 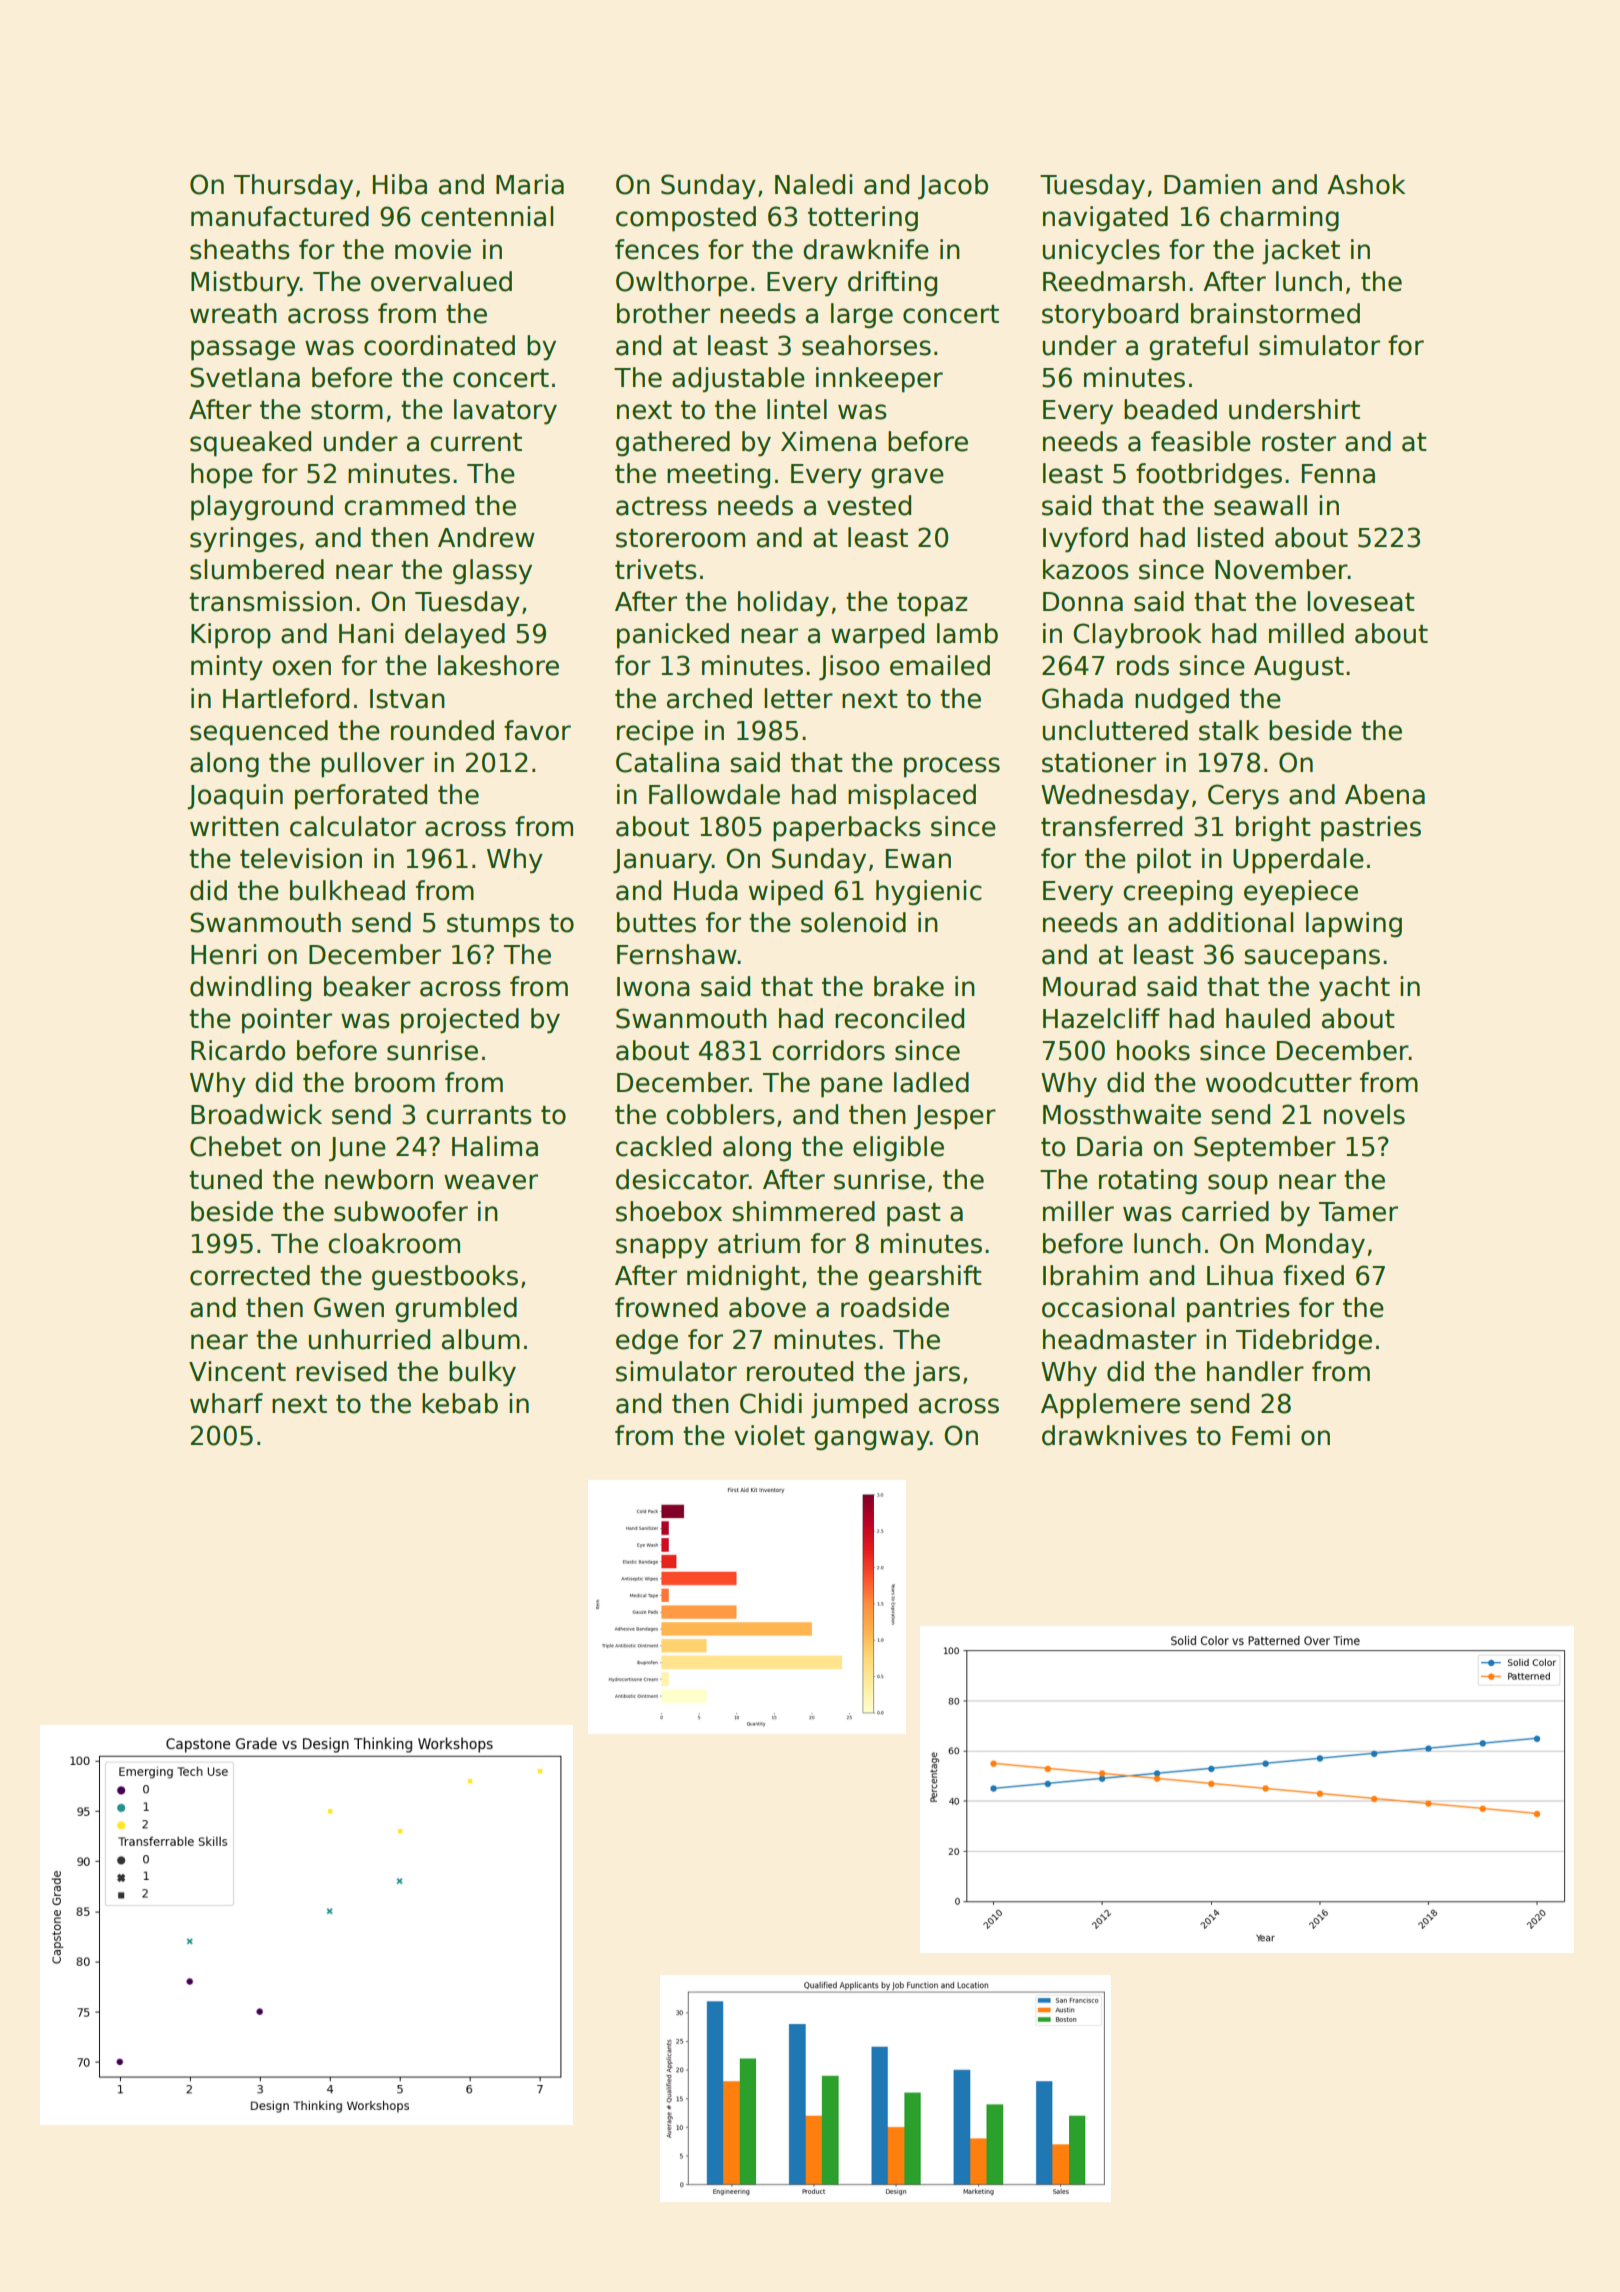 What do you see at coordinates (813, 184) in the screenshot?
I see `Naledi` at bounding box center [813, 184].
